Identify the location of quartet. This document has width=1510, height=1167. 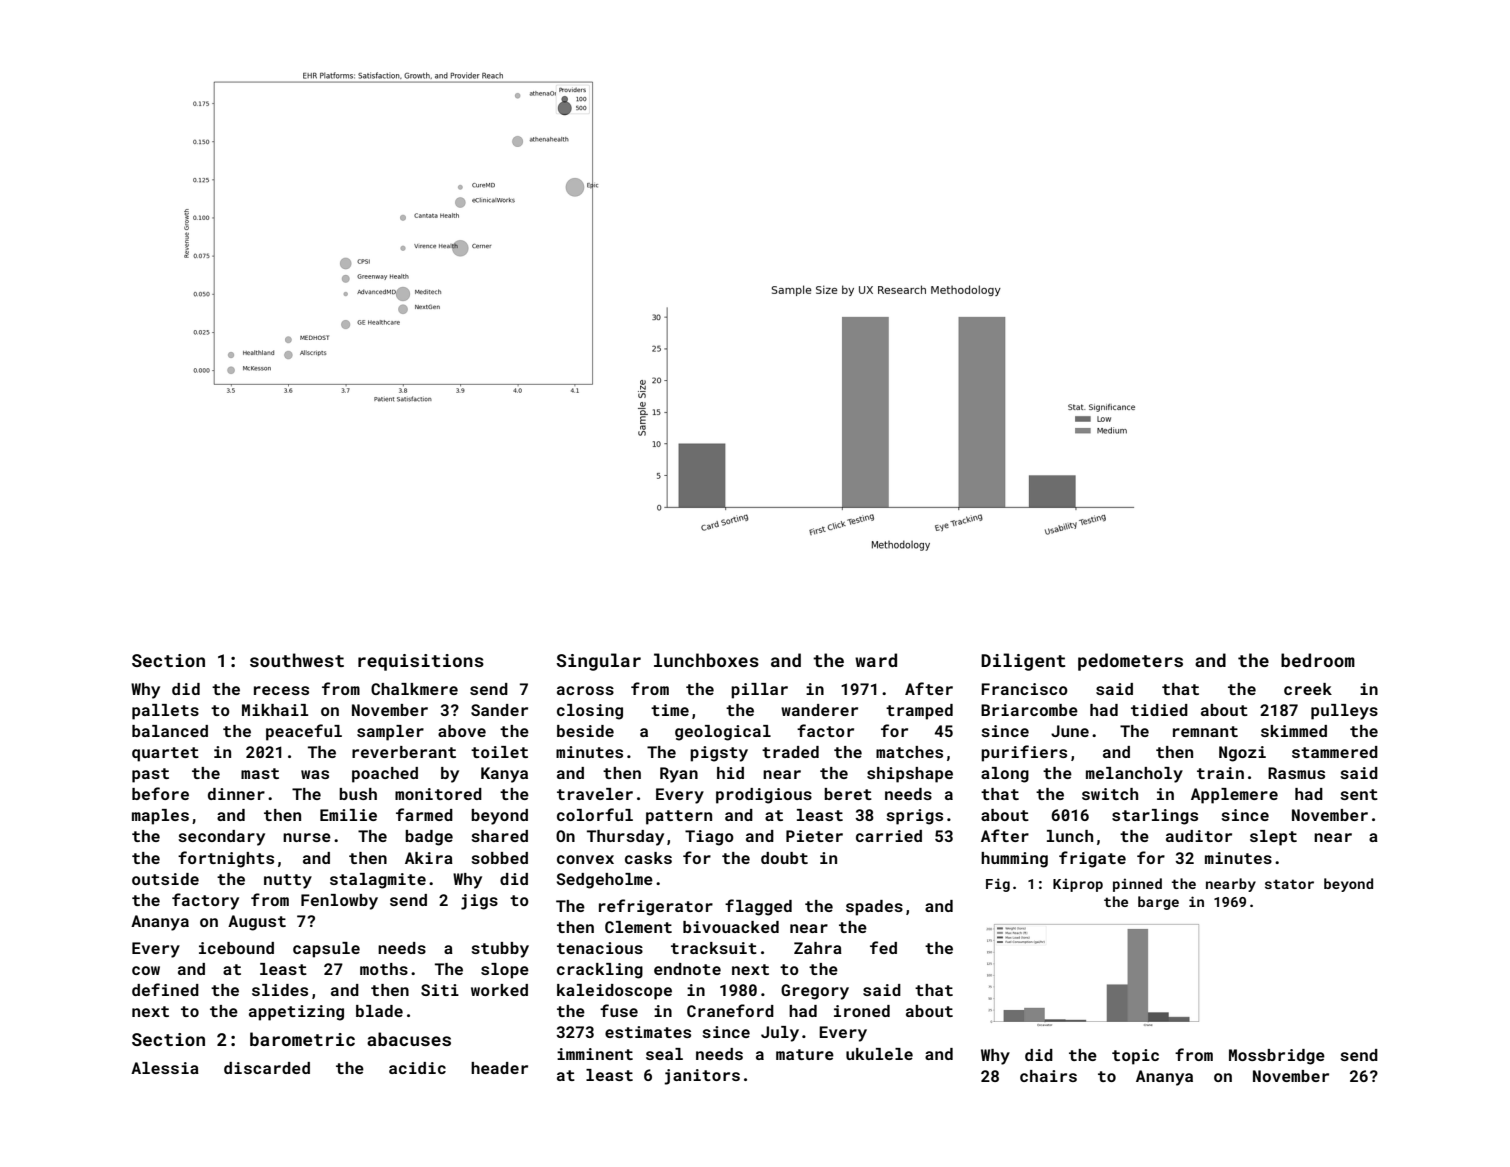
(165, 754).
